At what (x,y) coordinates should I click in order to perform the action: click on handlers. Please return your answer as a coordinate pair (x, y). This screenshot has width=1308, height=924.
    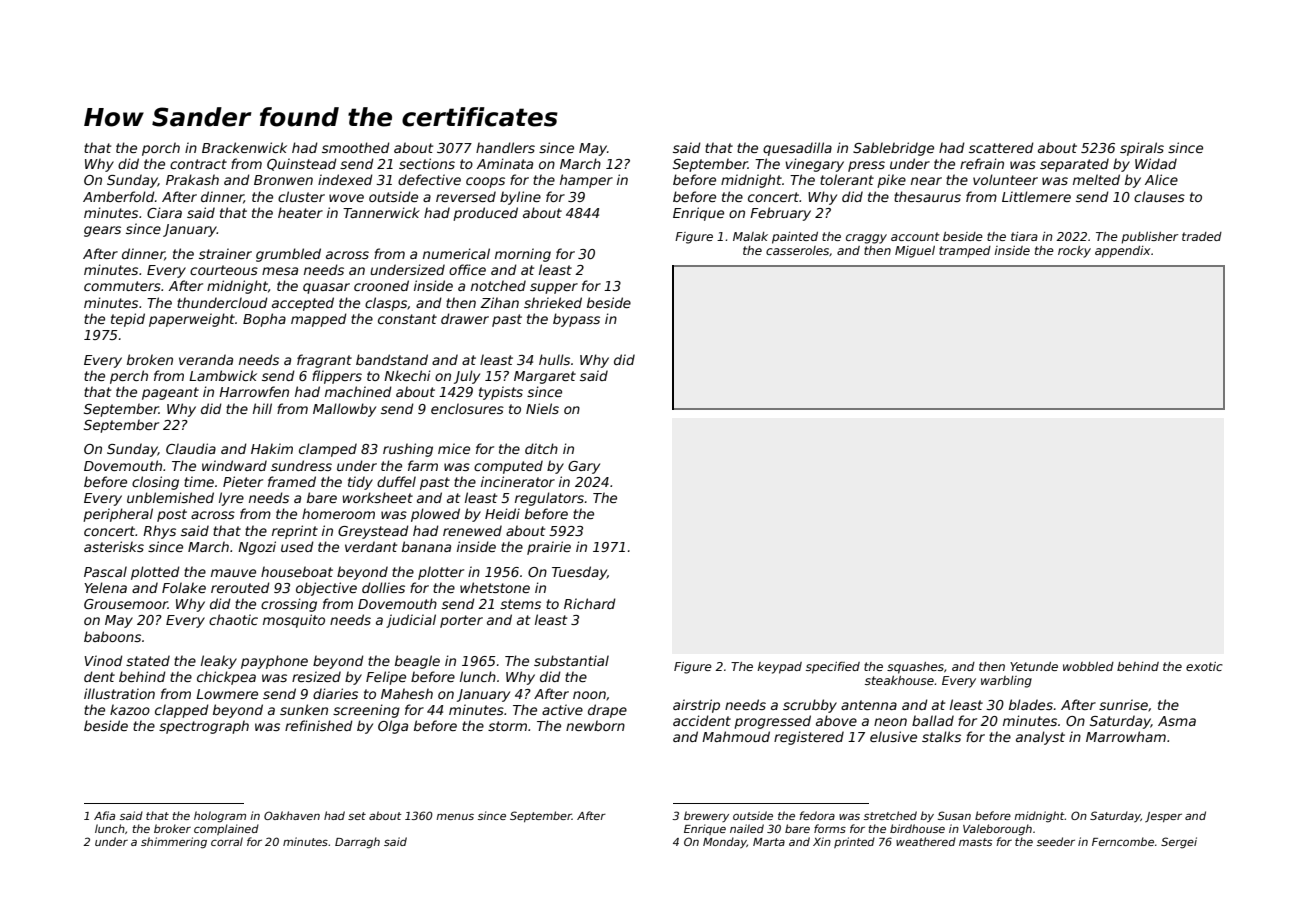
    Looking at the image, I should click on (505, 147).
